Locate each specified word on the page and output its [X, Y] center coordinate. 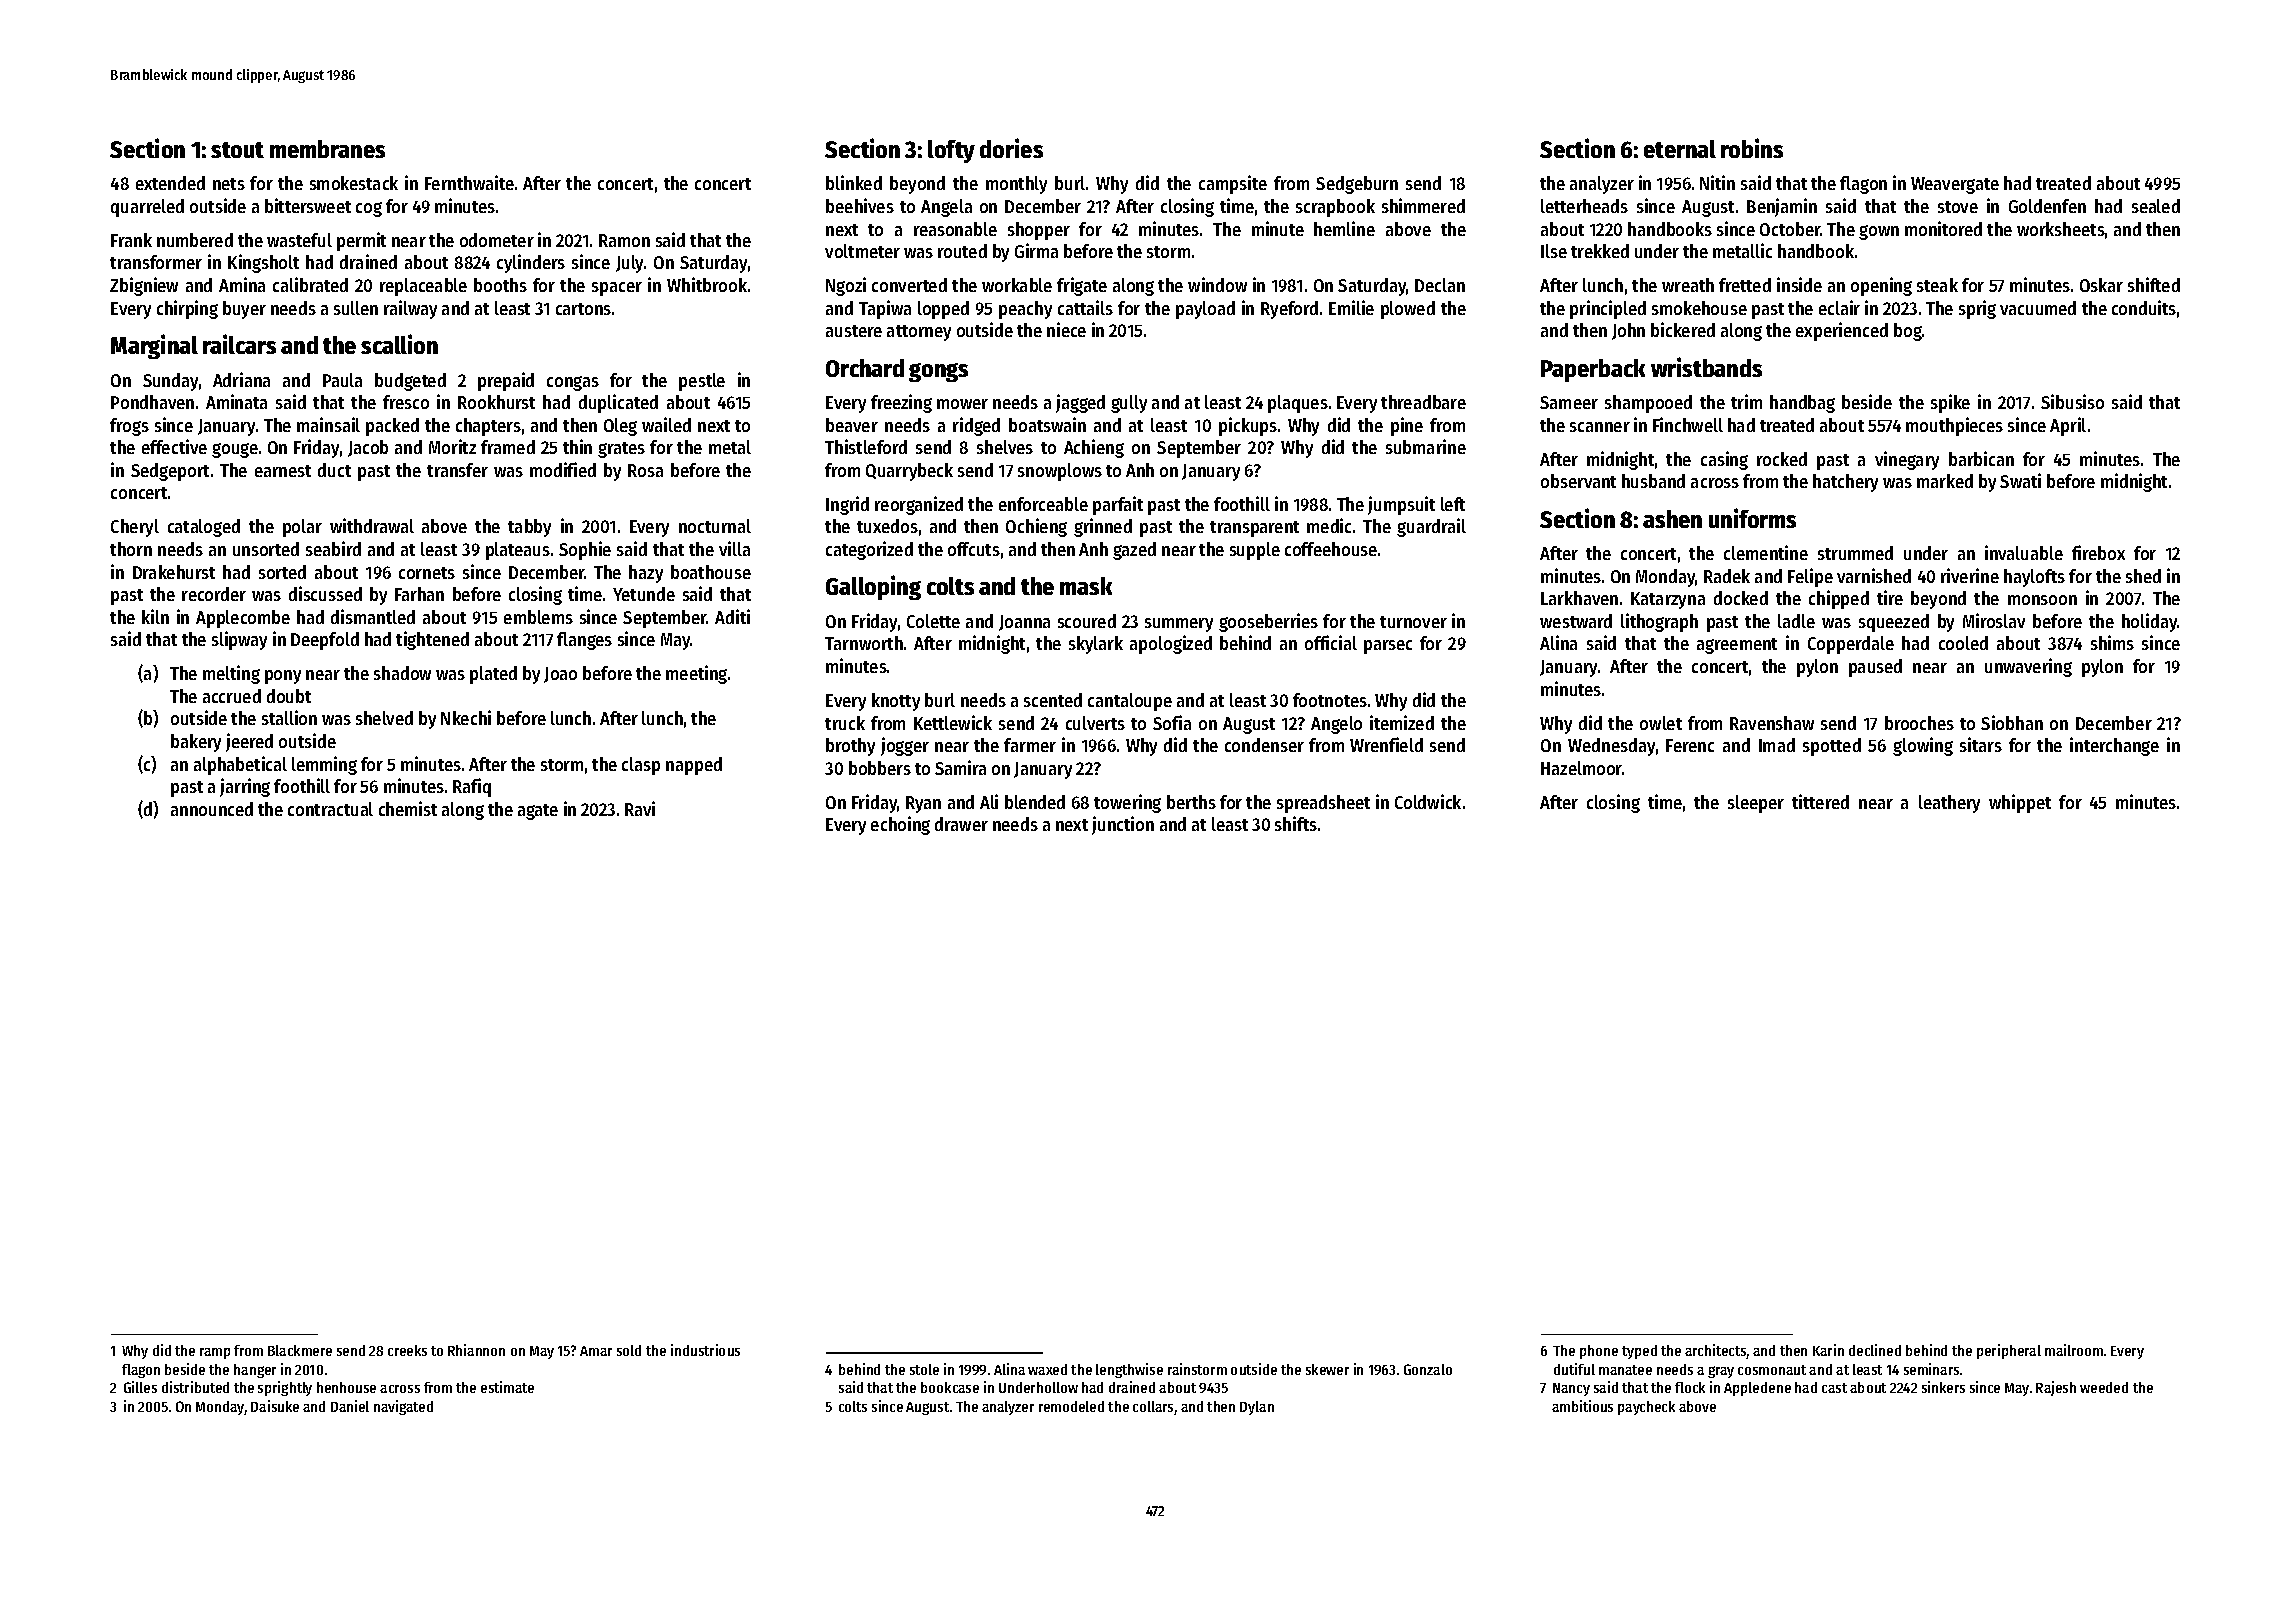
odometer [497, 240]
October [1790, 229]
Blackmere [300, 1350]
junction [1123, 825]
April [2068, 426]
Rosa [645, 470]
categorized [869, 550]
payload [1205, 310]
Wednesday [1611, 747]
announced [212, 809]
